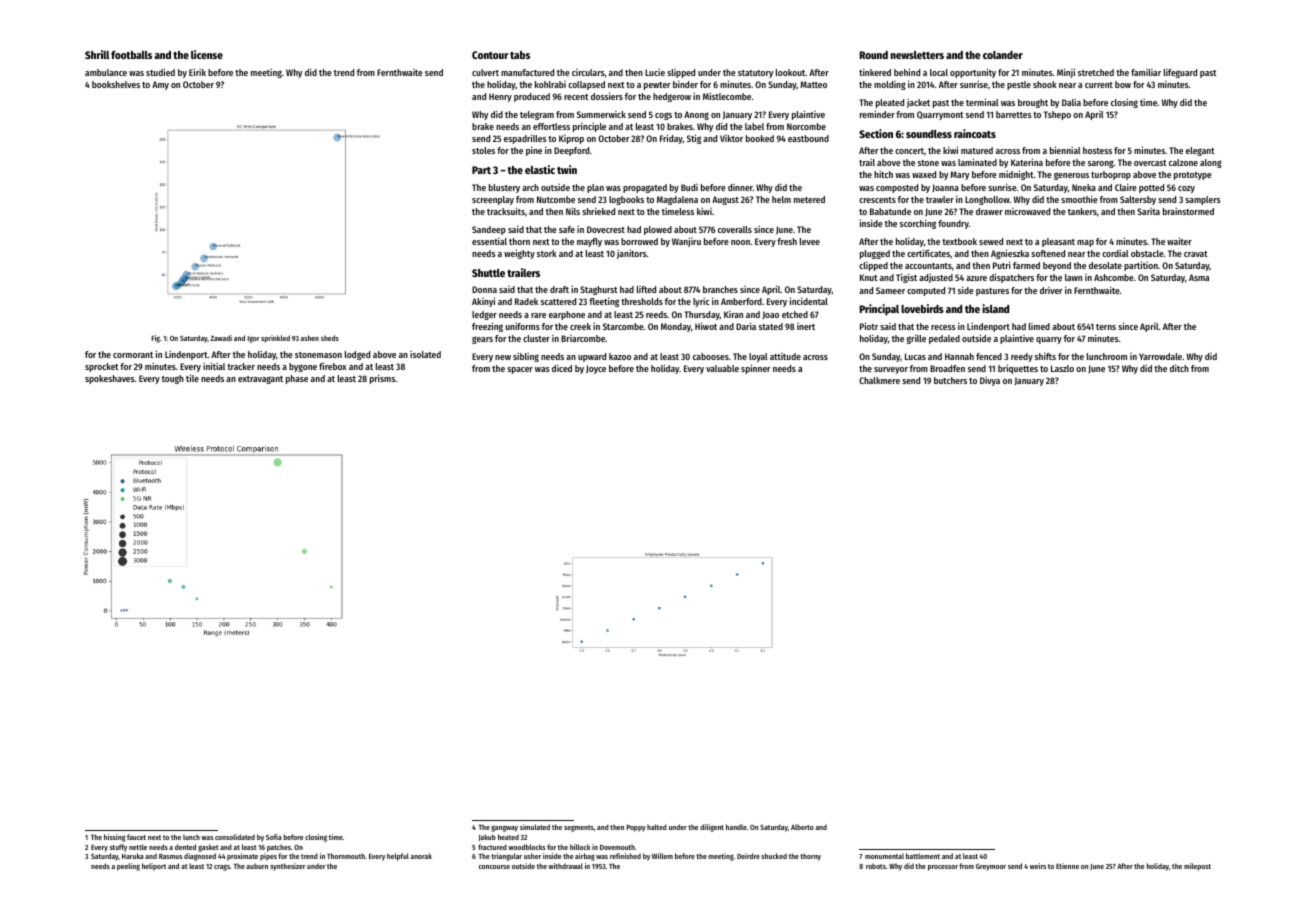  Describe the element at coordinates (154, 867) in the screenshot. I see `heliport` at that location.
